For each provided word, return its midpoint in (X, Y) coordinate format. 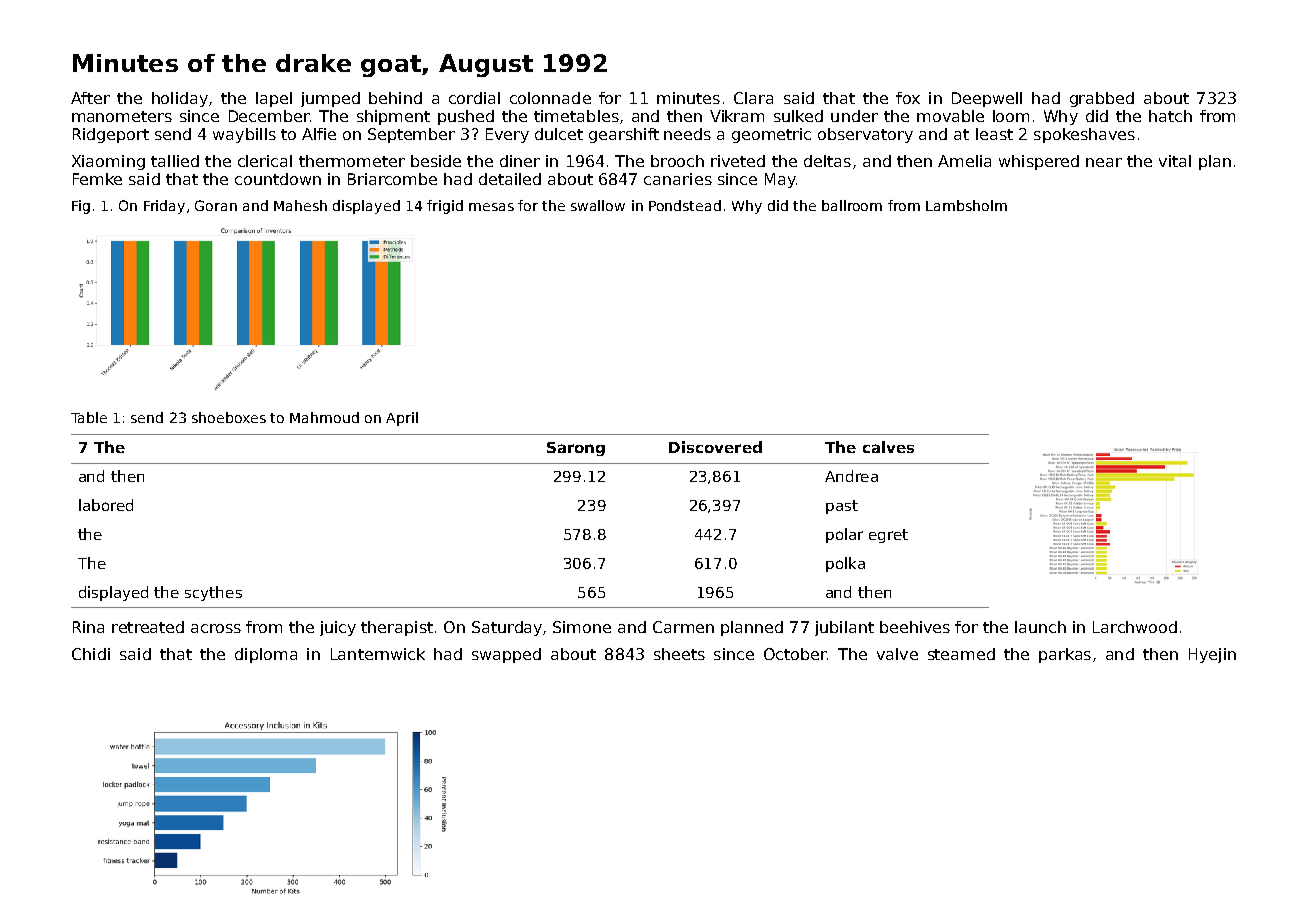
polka (845, 564)
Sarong (576, 449)
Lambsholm (966, 205)
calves (888, 447)
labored (106, 505)
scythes (213, 593)
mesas (491, 207)
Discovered (715, 447)
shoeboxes (229, 417)
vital (1175, 161)
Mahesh (300, 205)
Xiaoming (108, 162)
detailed (510, 179)
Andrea (851, 476)
